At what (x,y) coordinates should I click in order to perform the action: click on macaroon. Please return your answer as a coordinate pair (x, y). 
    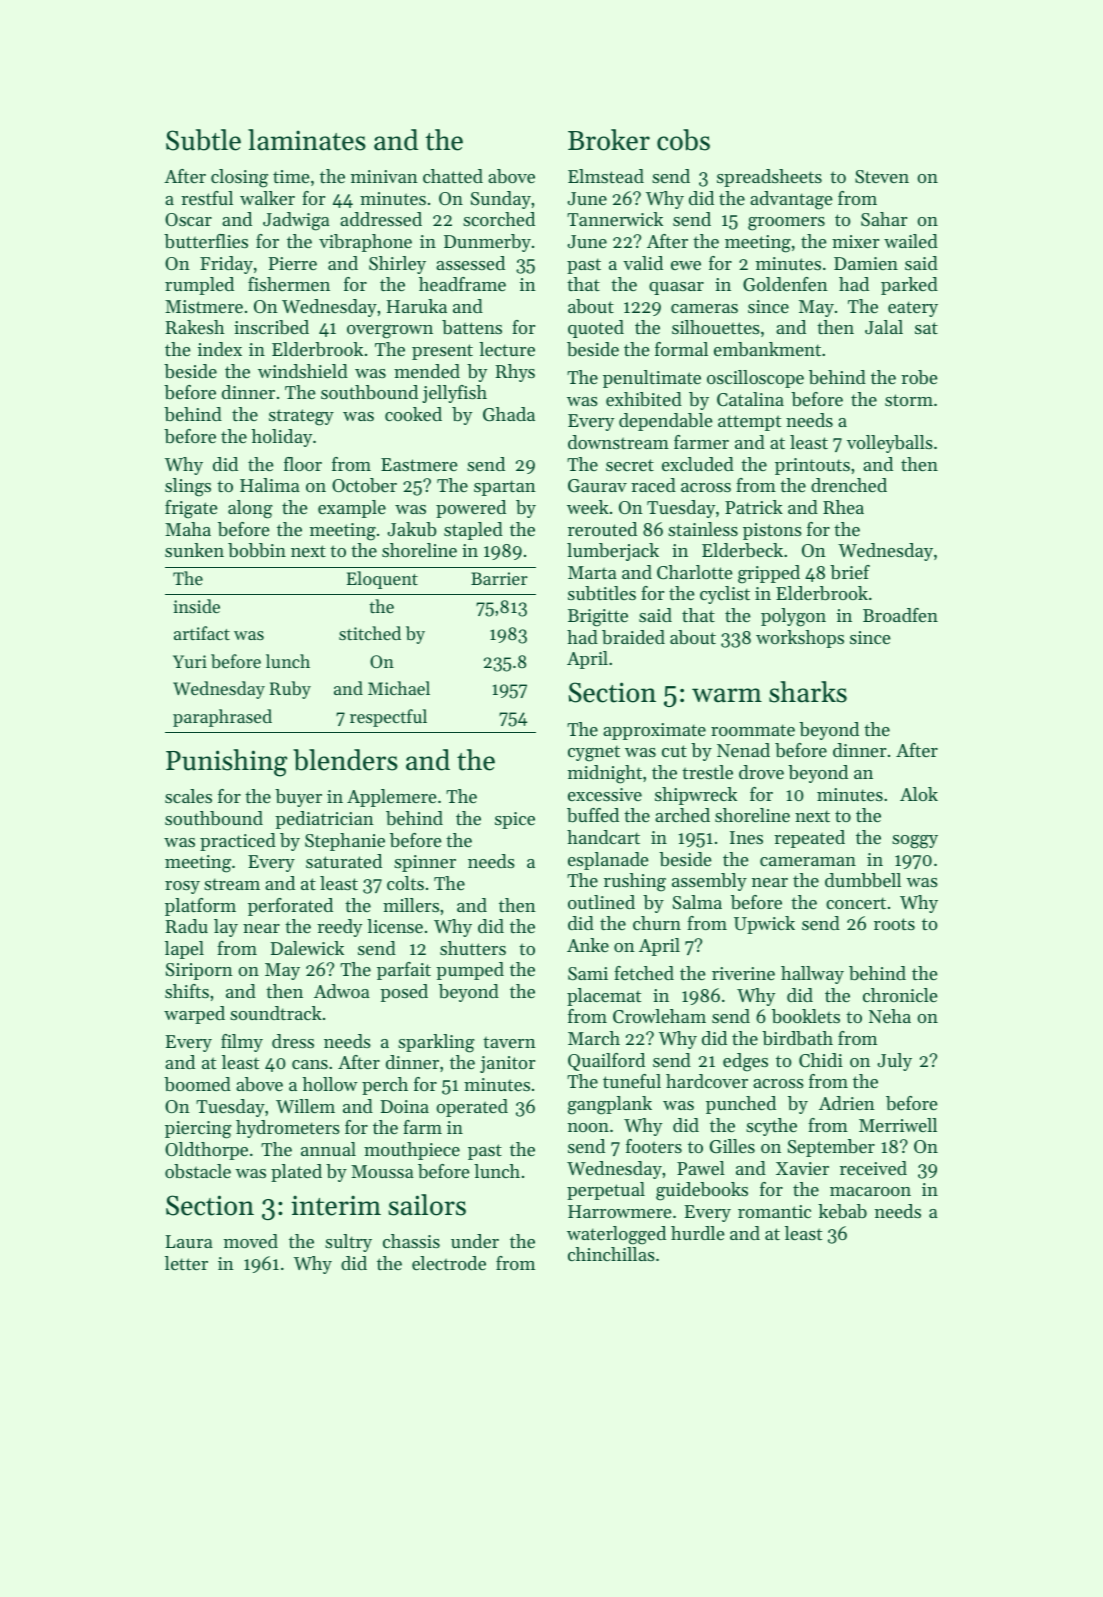
    Looking at the image, I should click on (870, 1191).
